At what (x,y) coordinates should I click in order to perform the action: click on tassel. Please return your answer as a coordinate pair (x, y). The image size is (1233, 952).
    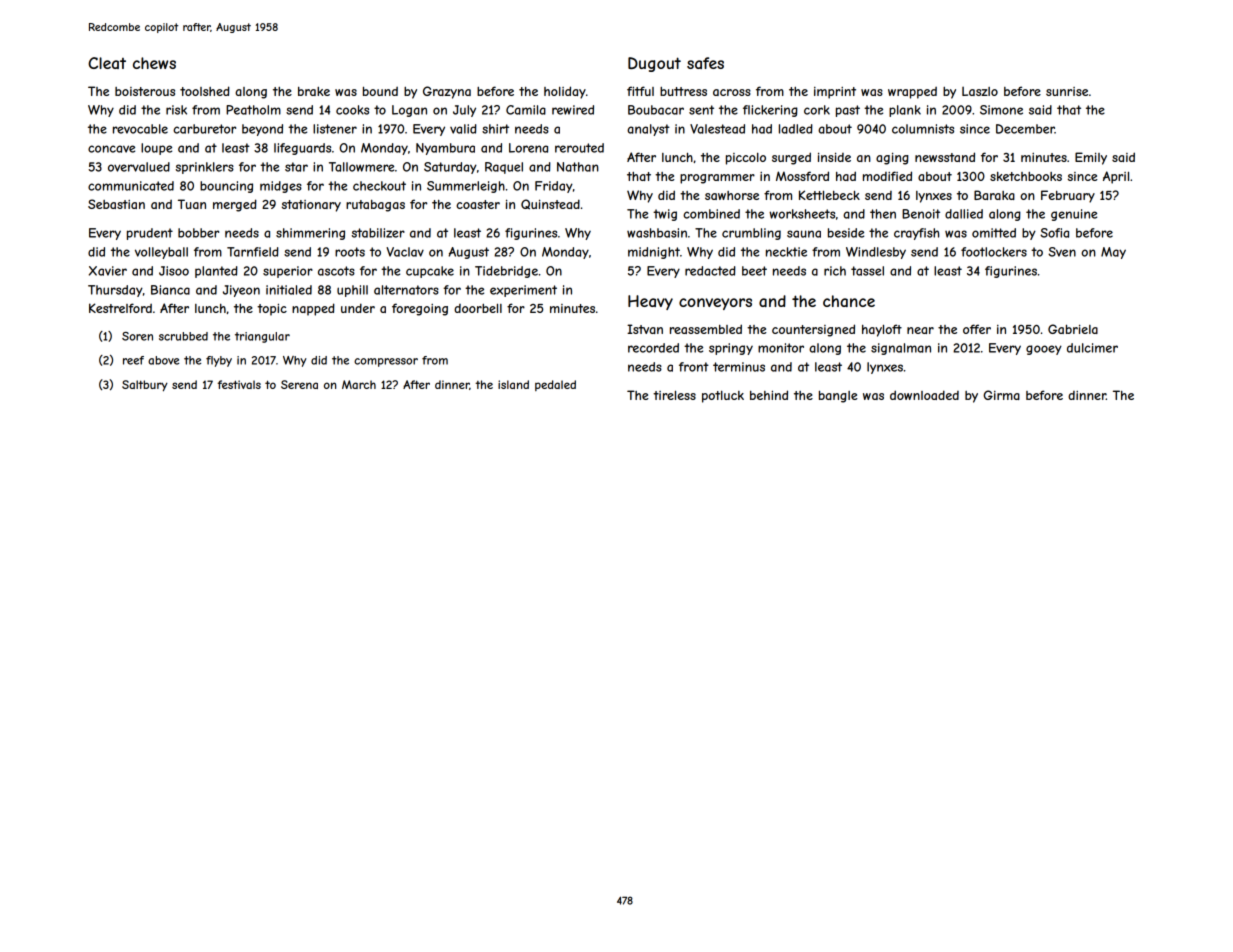
    Looking at the image, I should click on (867, 271).
